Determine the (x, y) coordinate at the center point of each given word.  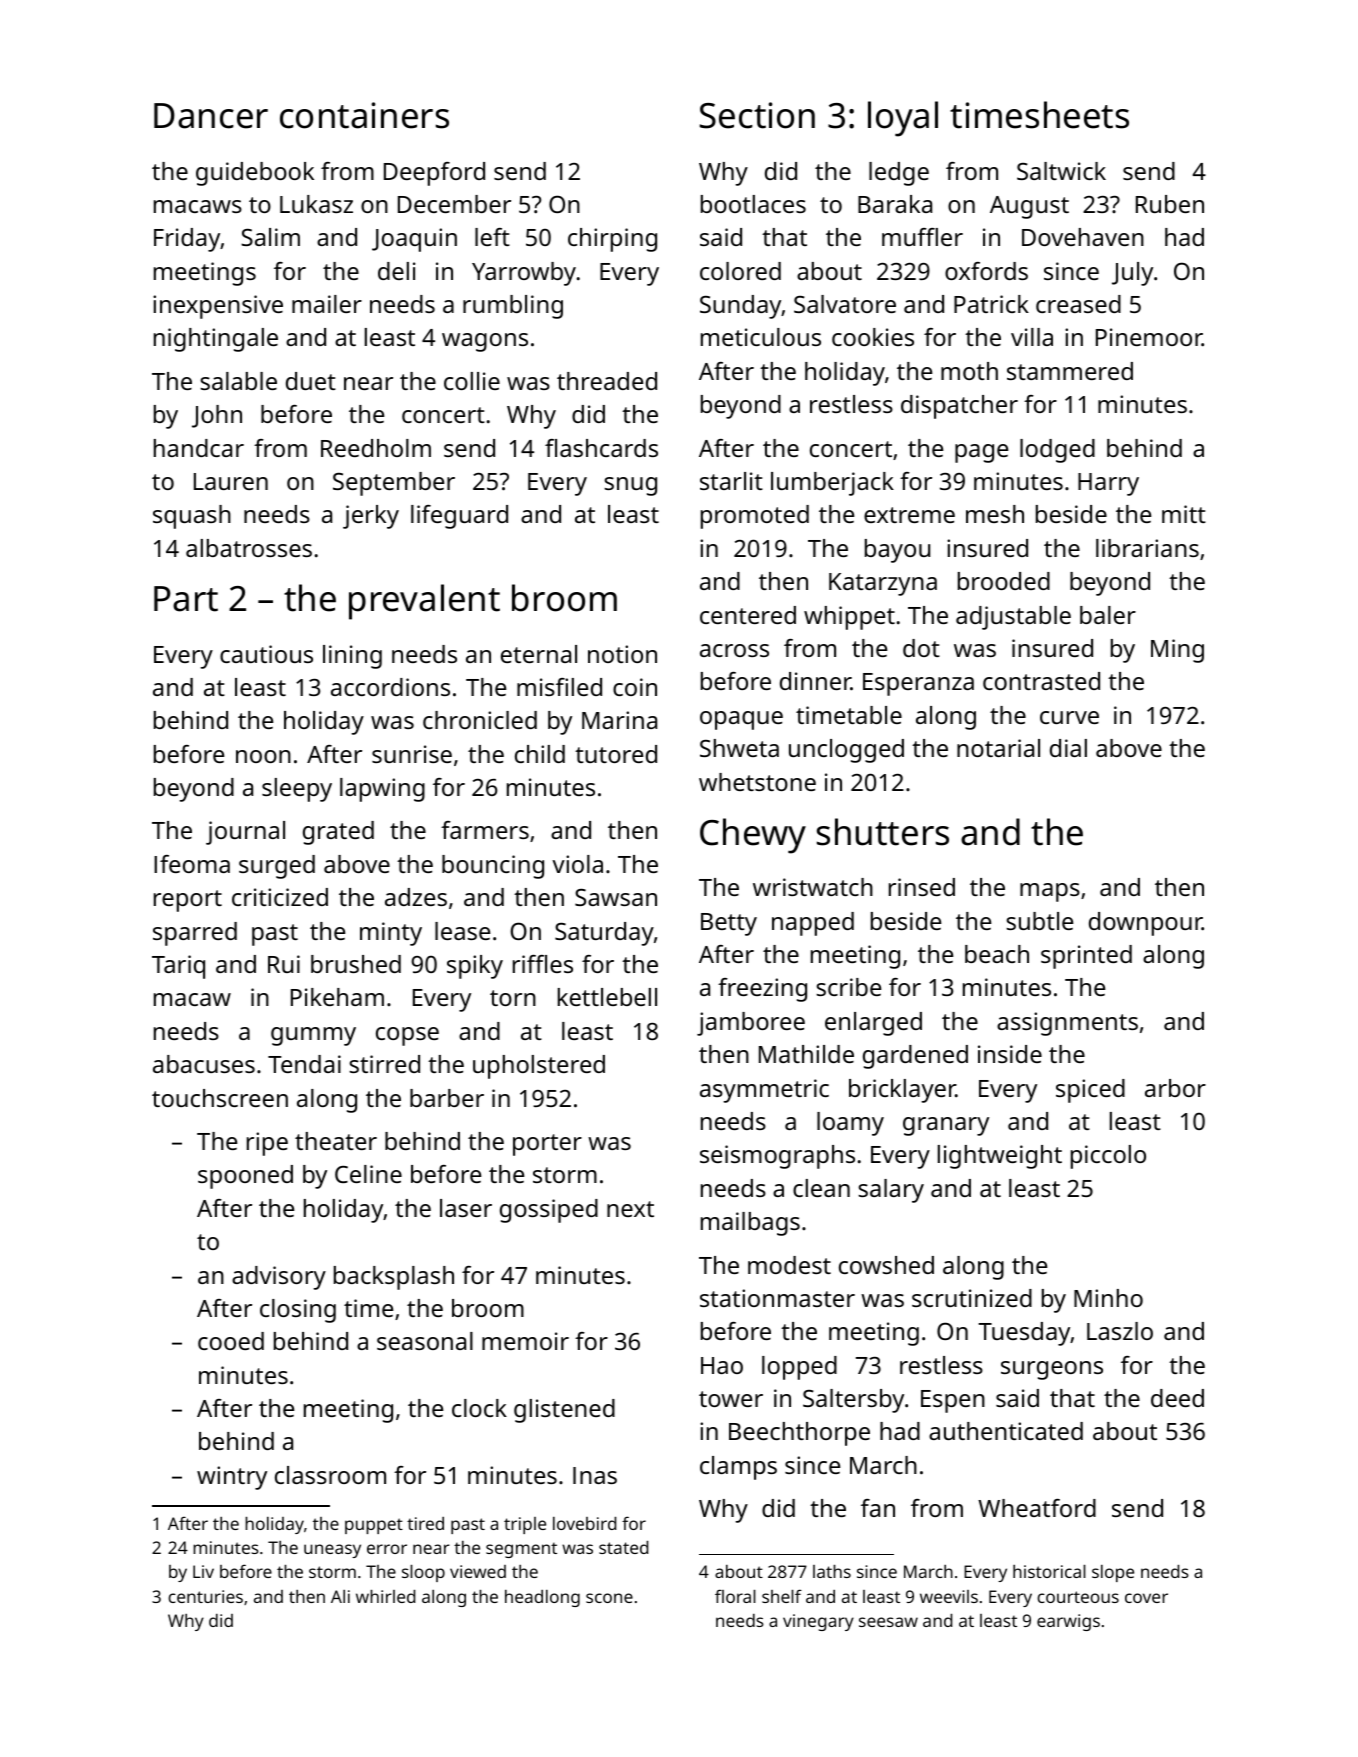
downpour (1145, 924)
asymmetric (764, 1091)
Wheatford (1037, 1508)
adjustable (1013, 618)
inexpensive (218, 307)
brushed (356, 964)
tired (425, 1523)
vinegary (818, 1622)
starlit (731, 481)
